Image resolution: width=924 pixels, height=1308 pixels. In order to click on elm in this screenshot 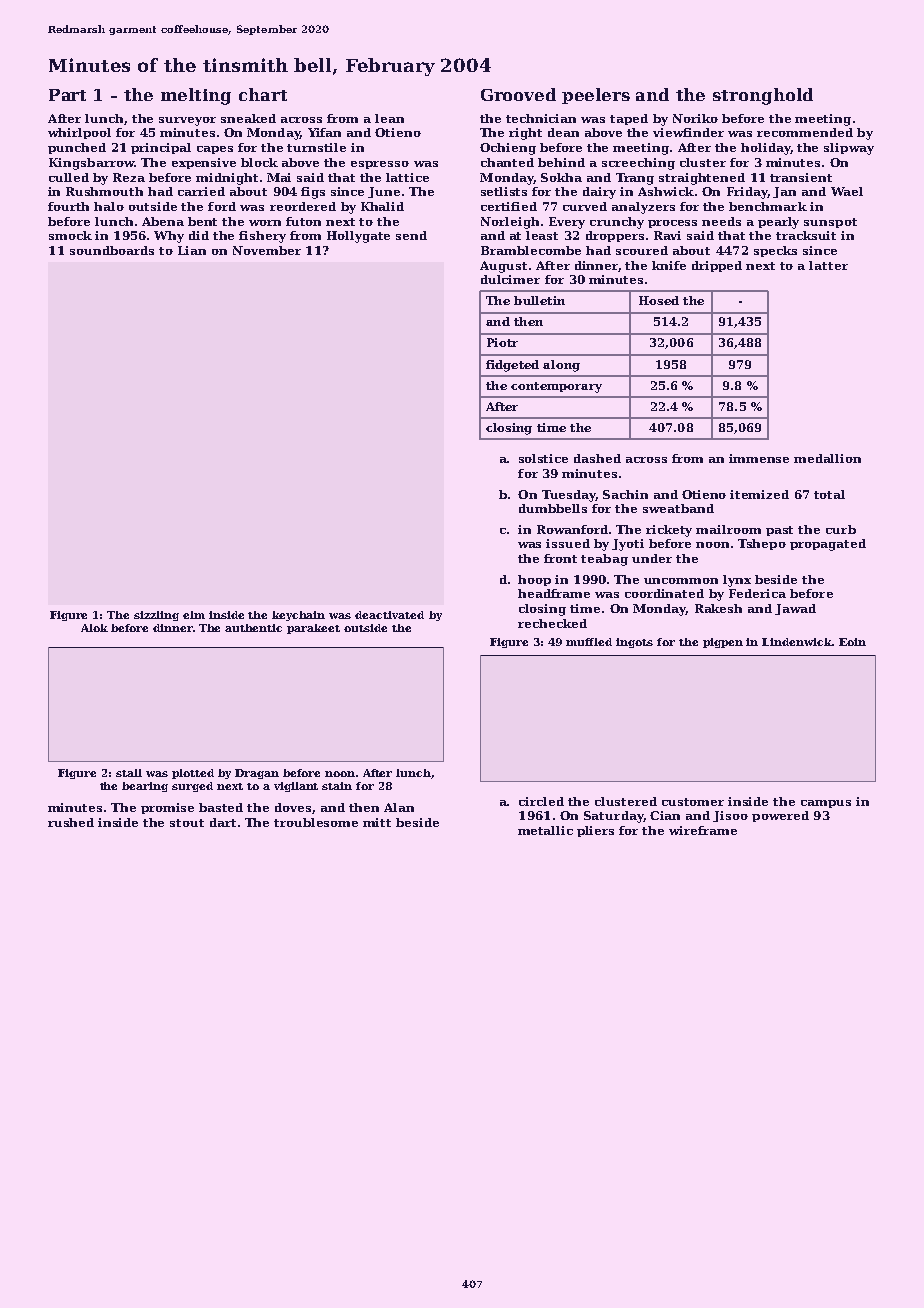, I will do `click(194, 615)`.
